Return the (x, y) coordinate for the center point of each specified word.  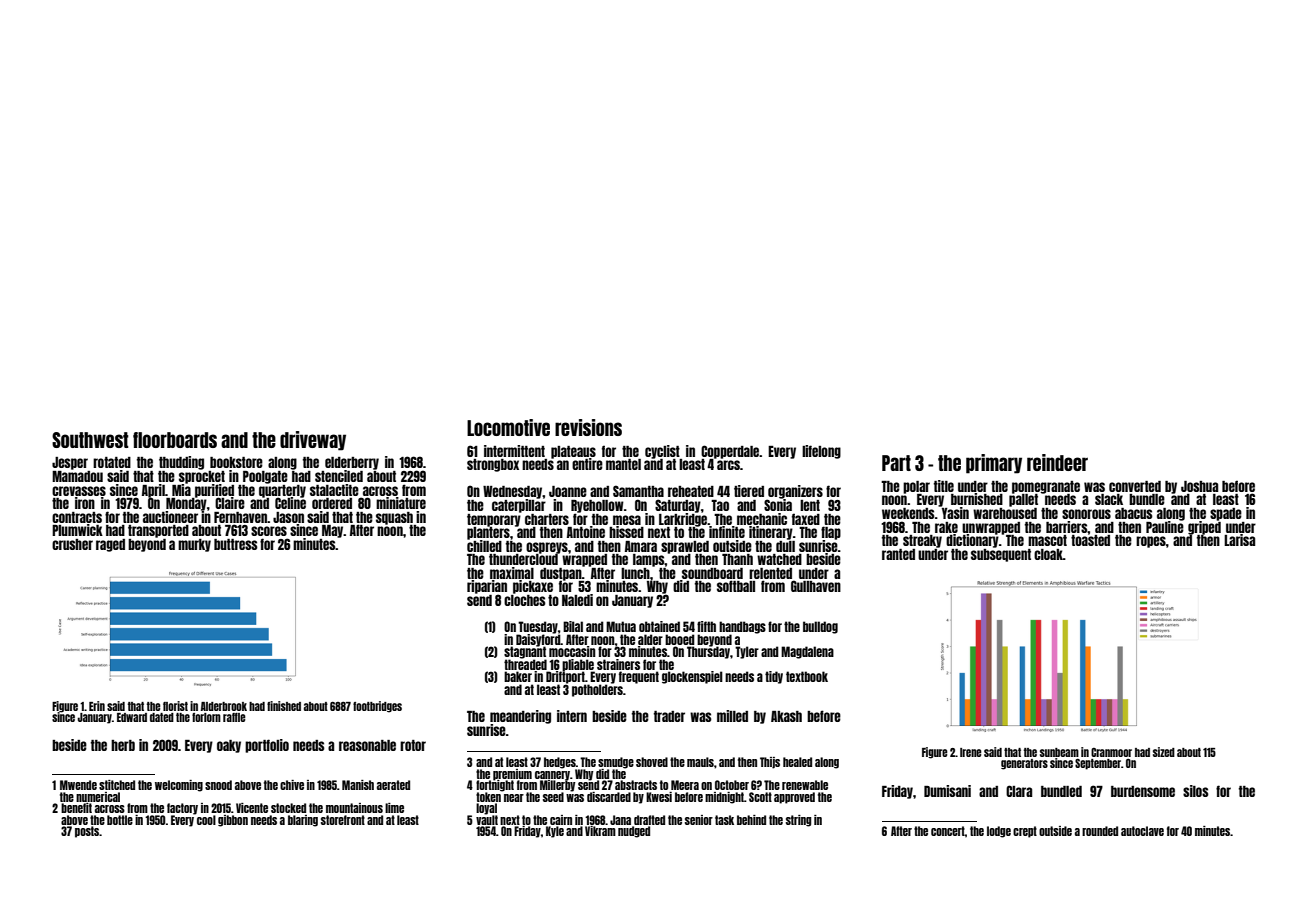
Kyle (555, 832)
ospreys (547, 548)
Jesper (70, 463)
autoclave (1142, 831)
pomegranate (1046, 487)
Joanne (568, 491)
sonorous (1086, 514)
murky (194, 545)
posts (87, 832)
